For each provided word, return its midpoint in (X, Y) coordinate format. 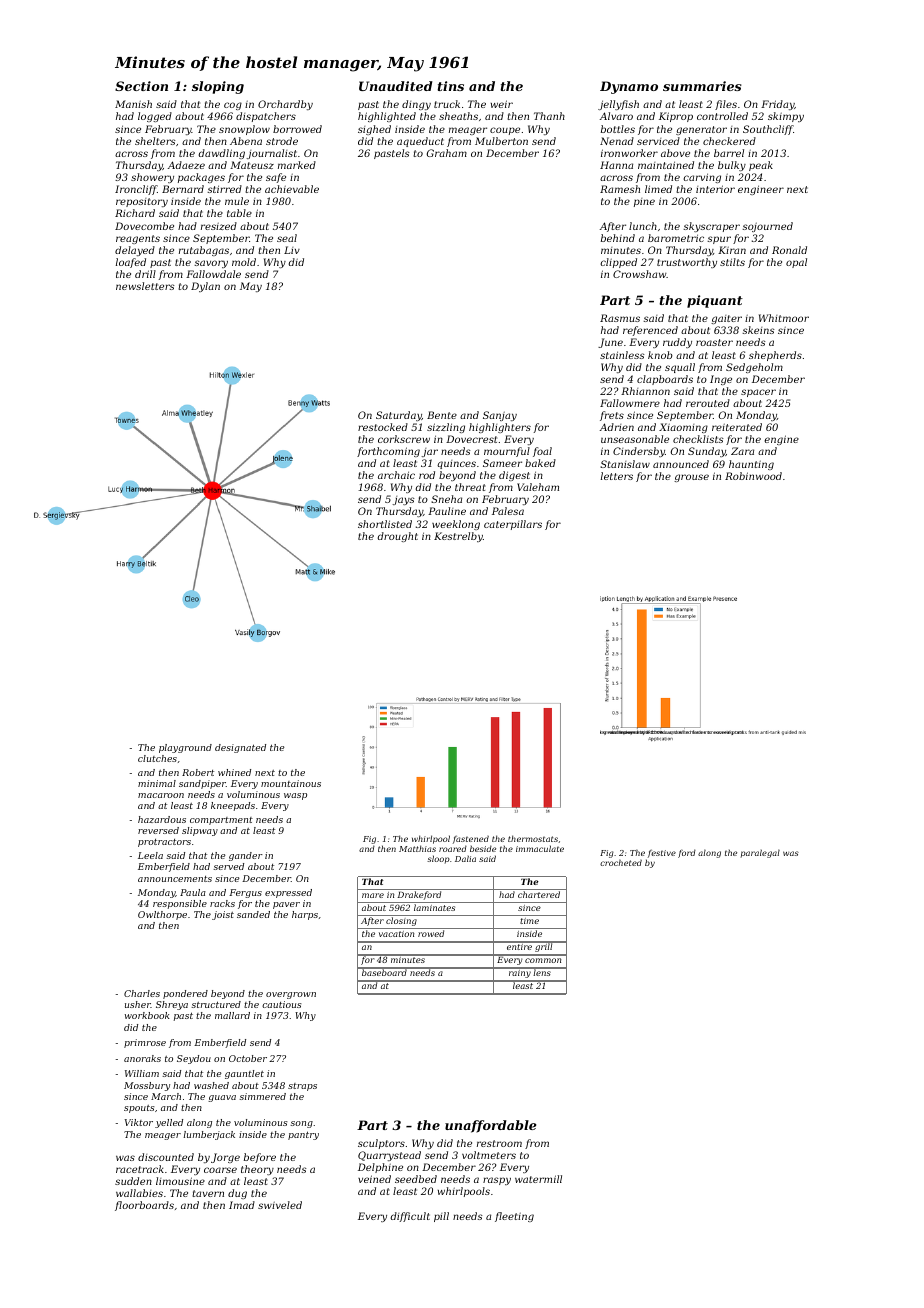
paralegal (760, 853)
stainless (622, 355)
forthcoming (388, 452)
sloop (438, 859)
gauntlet (244, 1074)
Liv (292, 250)
